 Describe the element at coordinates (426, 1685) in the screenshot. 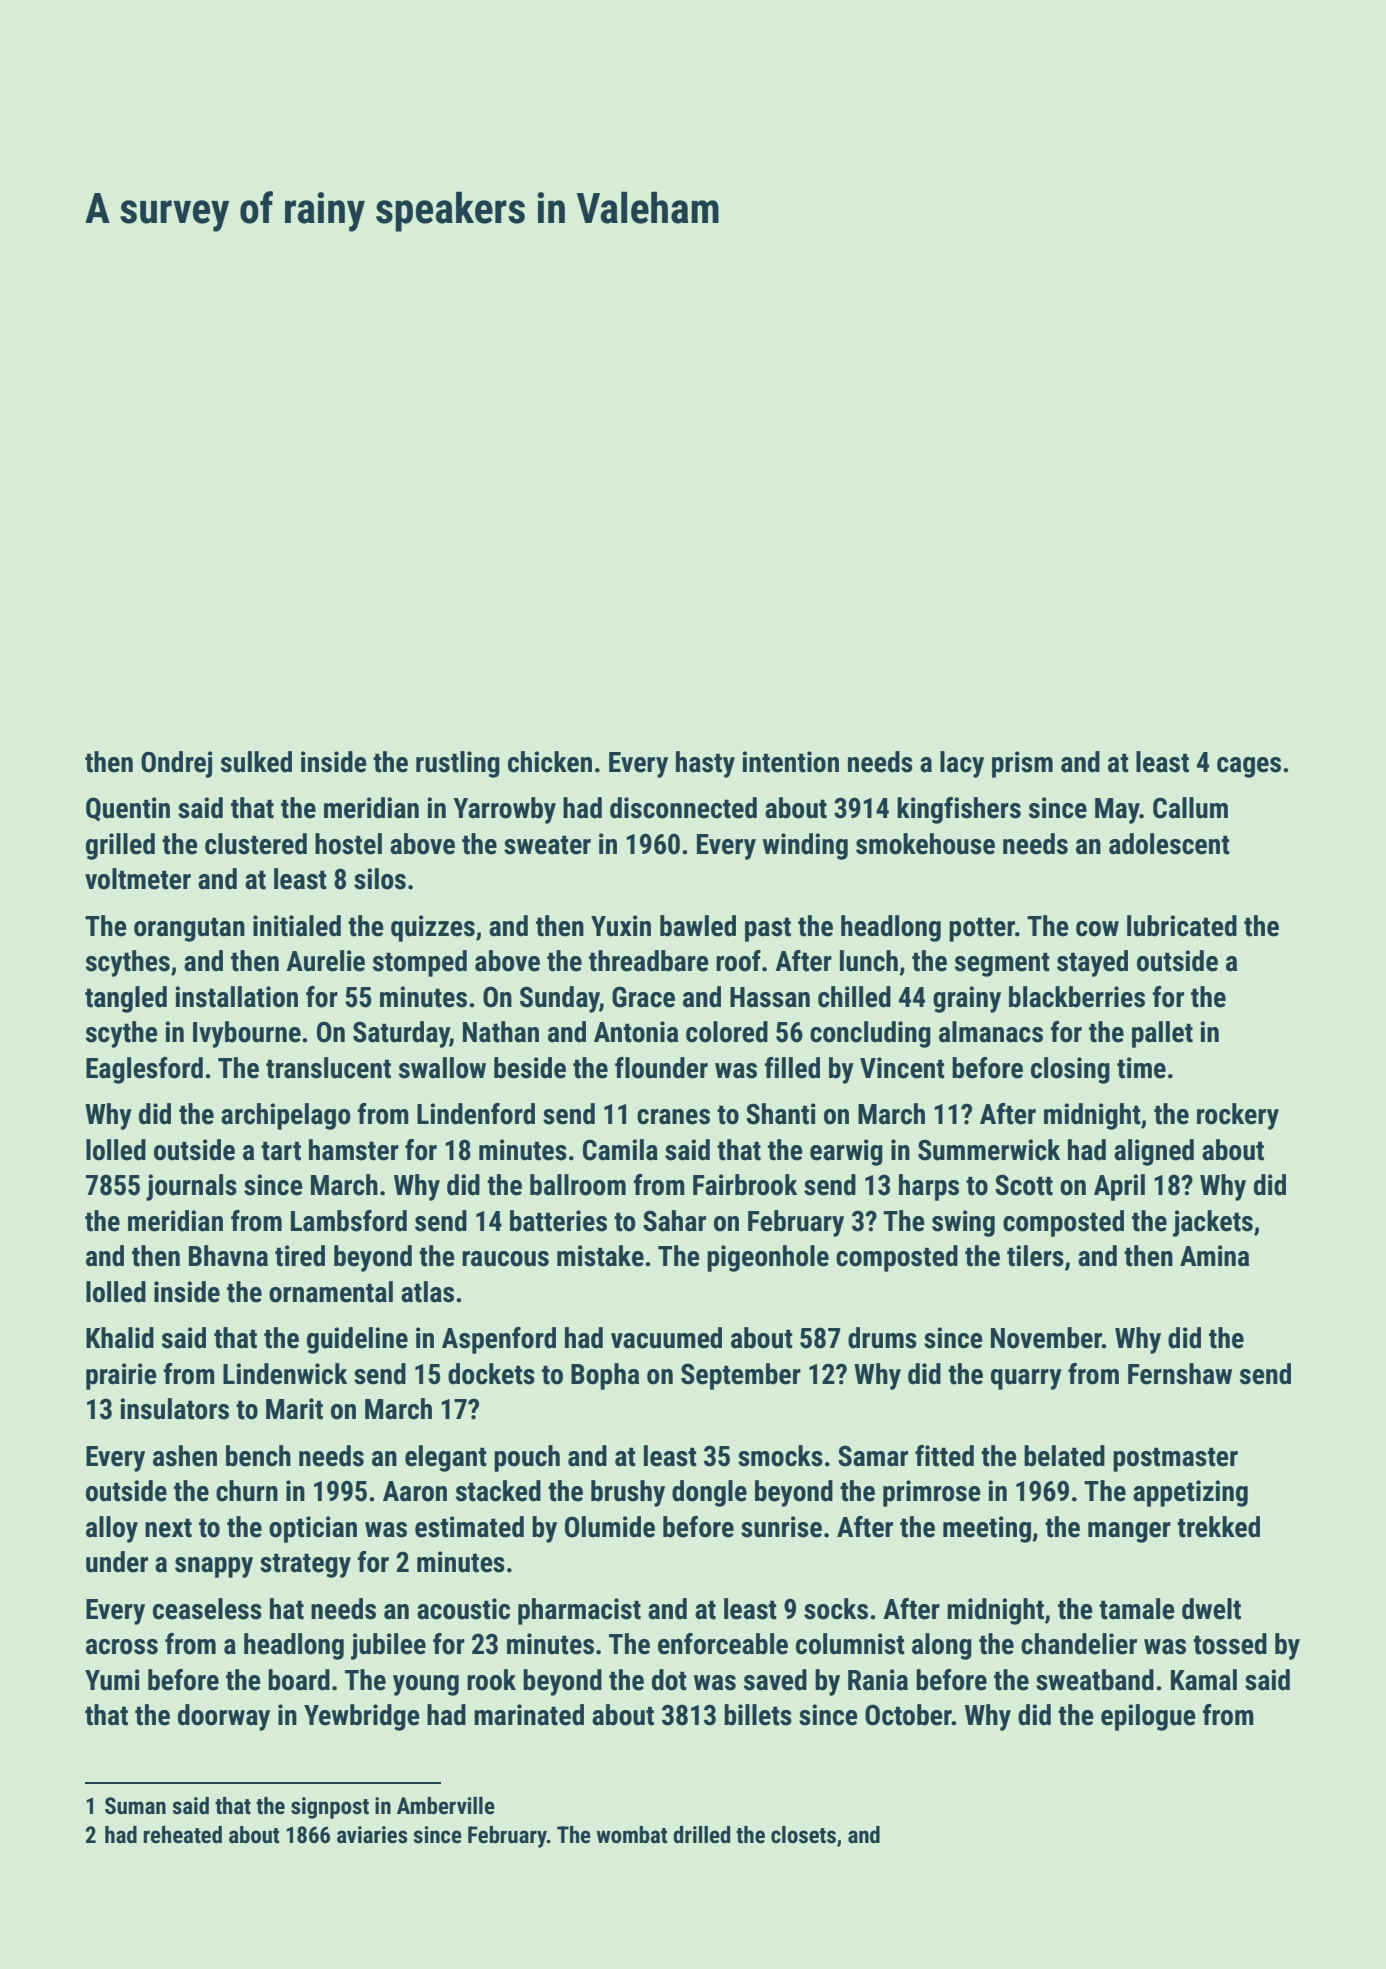

I see `young` at that location.
